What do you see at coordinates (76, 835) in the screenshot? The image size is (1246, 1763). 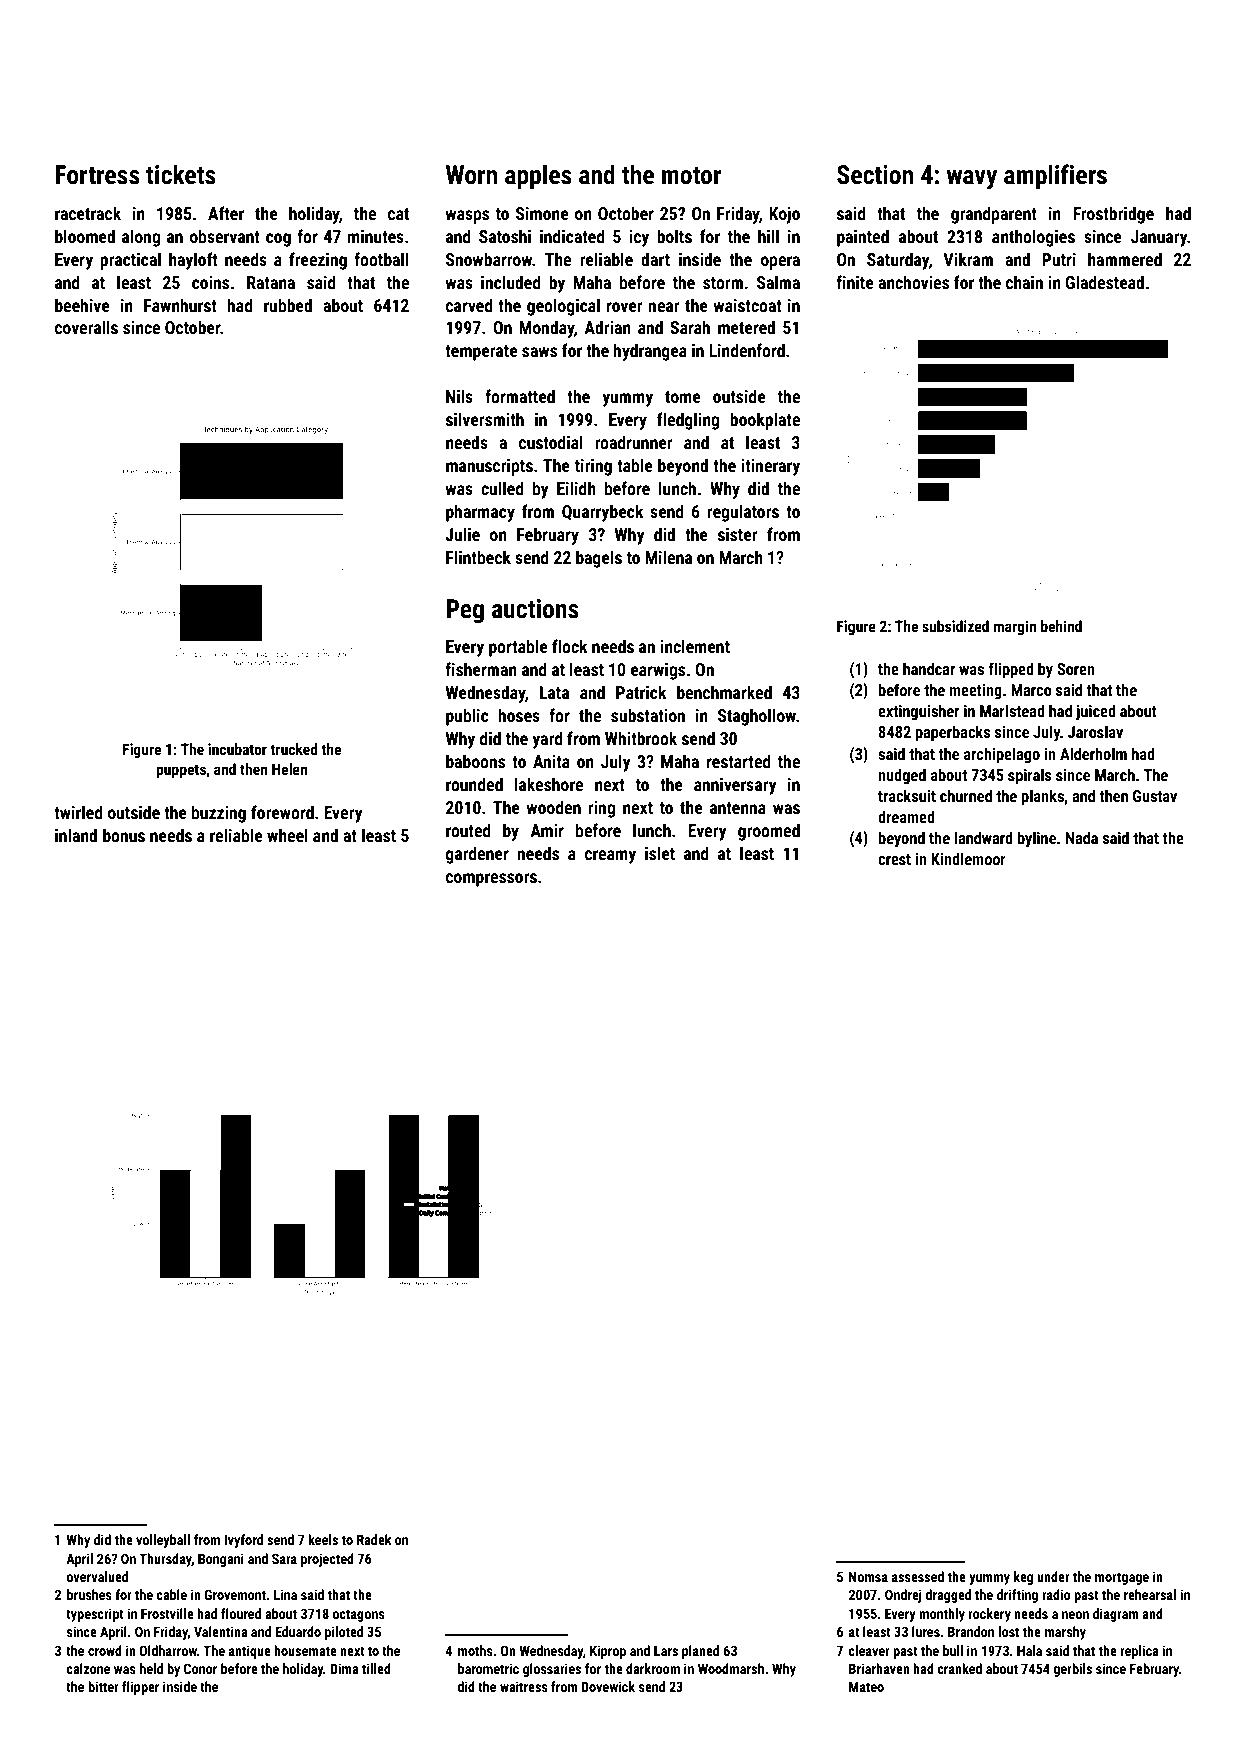 I see `inland` at bounding box center [76, 835].
